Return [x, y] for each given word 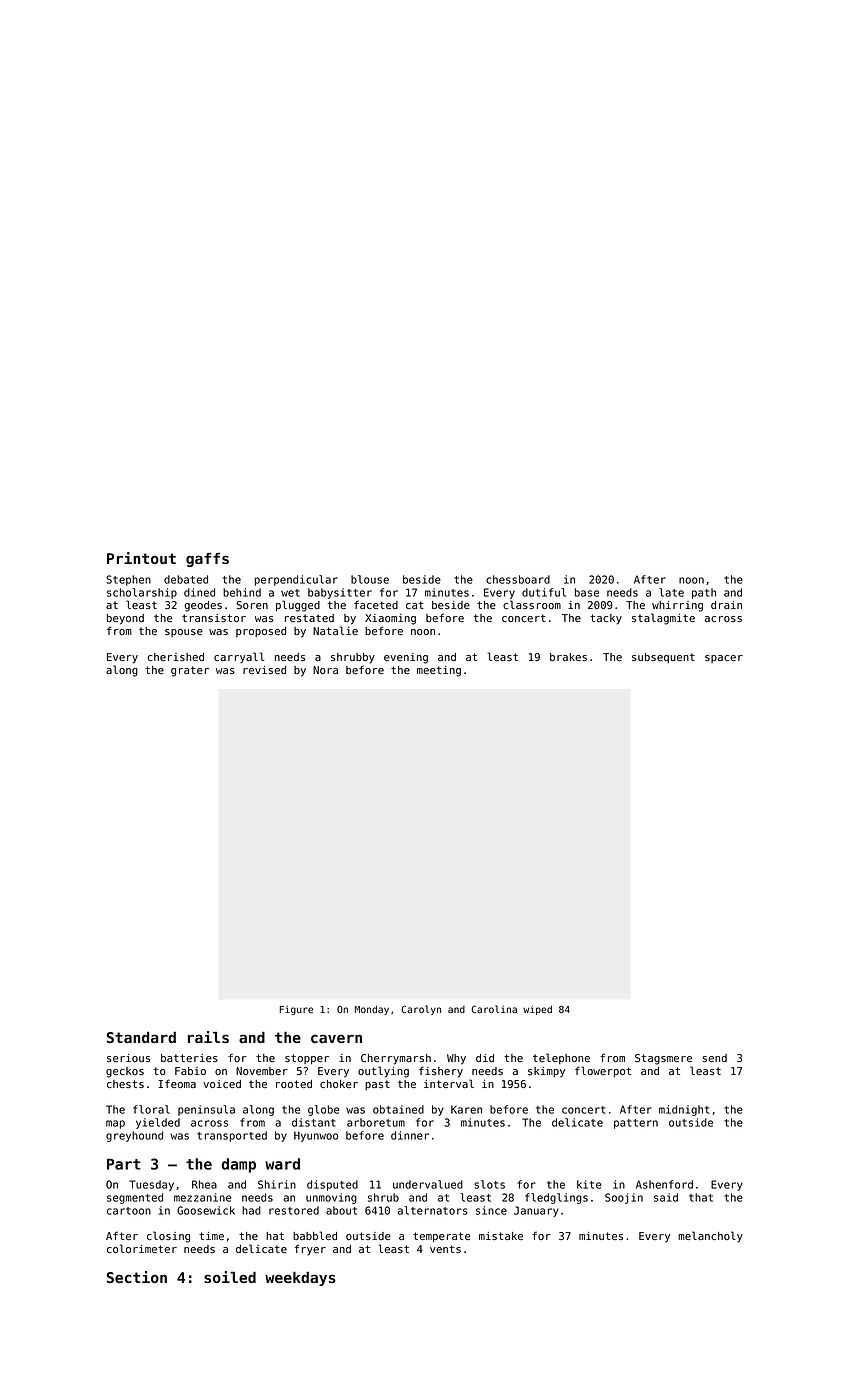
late [671, 592]
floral [151, 1109]
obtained [398, 1109]
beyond [125, 619]
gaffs [207, 560]
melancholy [710, 1237]
